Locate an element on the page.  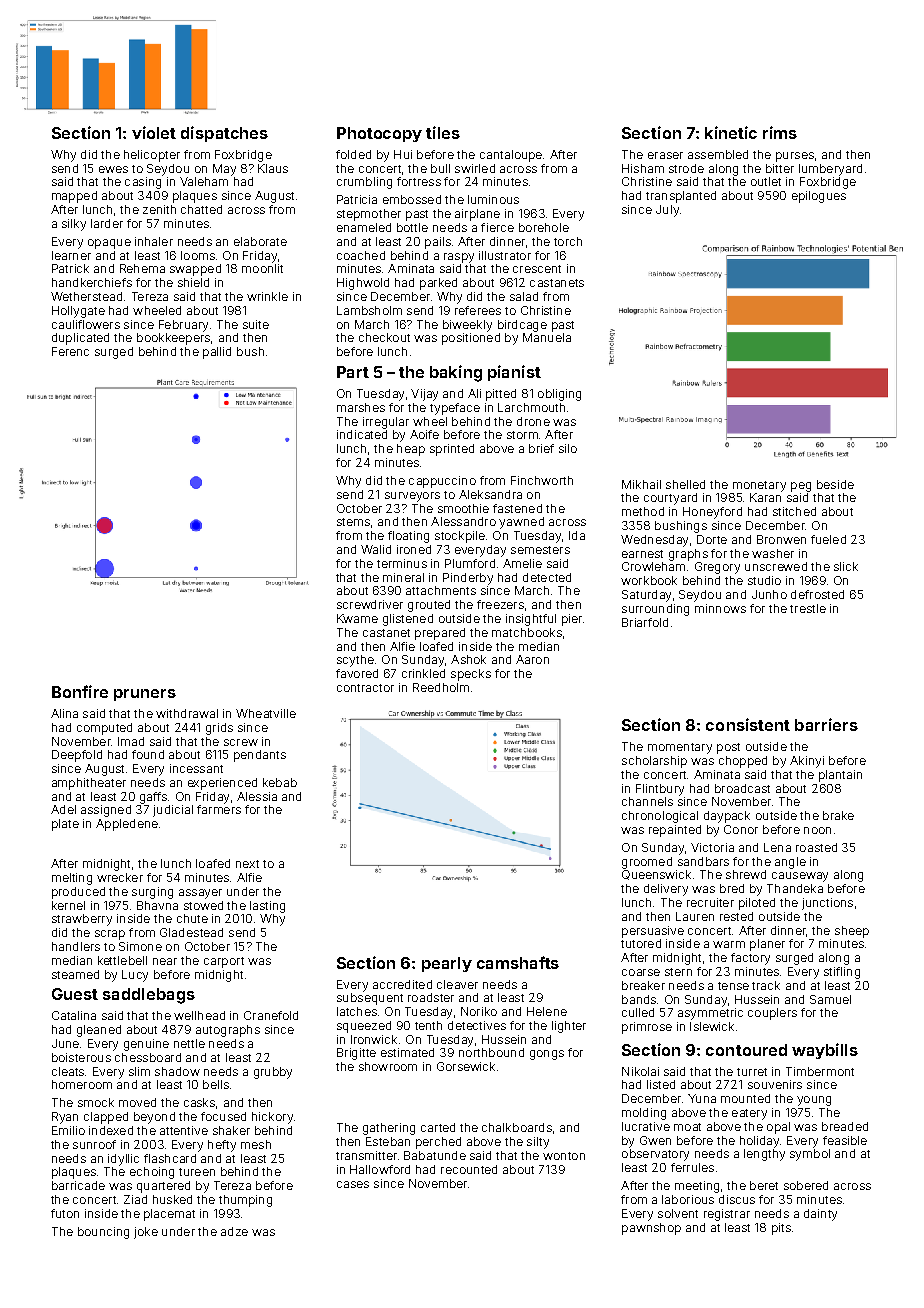
strode is located at coordinates (686, 168).
